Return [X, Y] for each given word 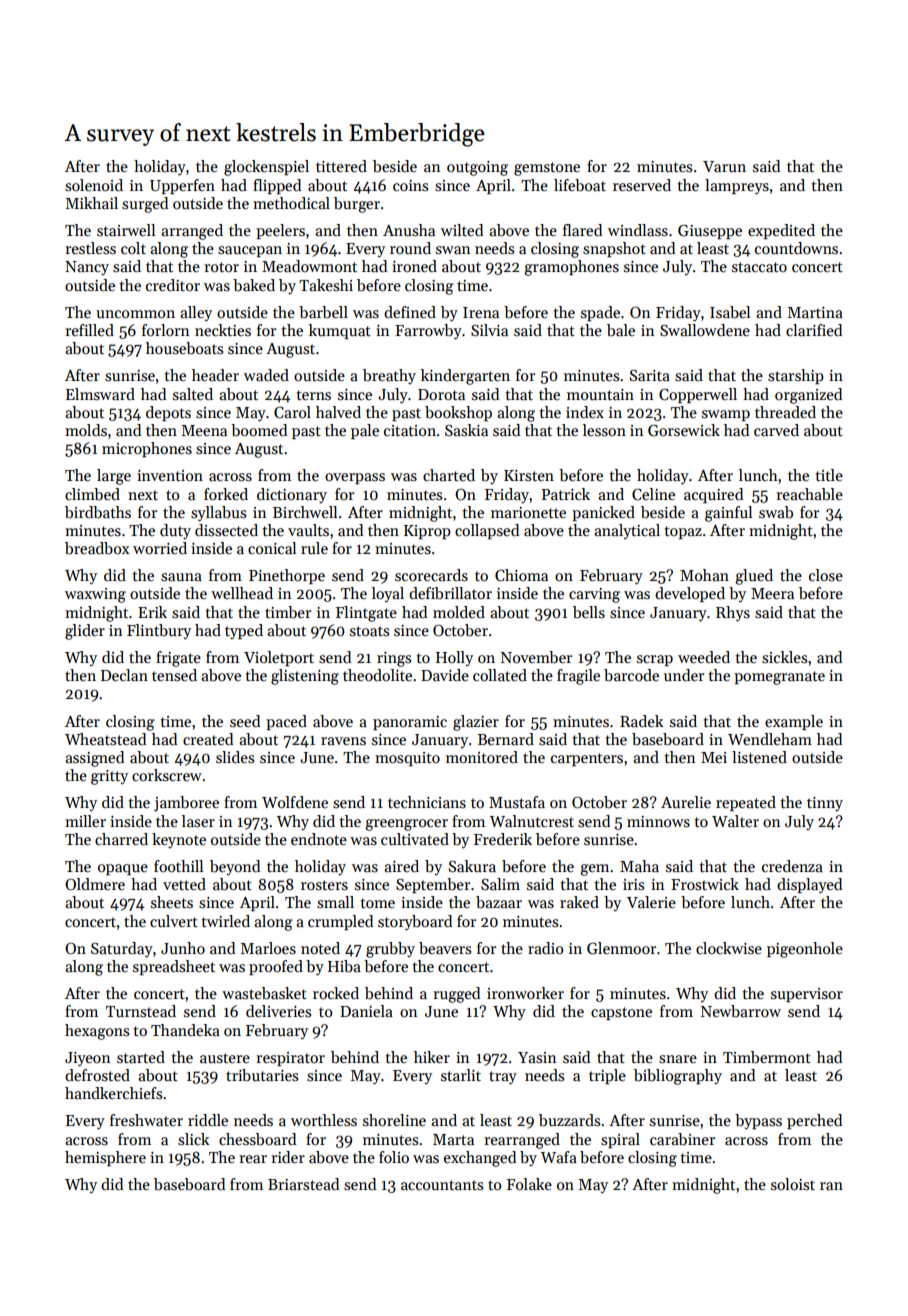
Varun [724, 166]
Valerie [651, 902]
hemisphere [105, 1158]
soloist [793, 1184]
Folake [529, 1184]
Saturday [122, 950]
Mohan [704, 575]
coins [410, 185]
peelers [280, 231]
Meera [772, 593]
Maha [639, 866]
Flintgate [366, 614]
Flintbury [159, 631]
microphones [147, 449]
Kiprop [427, 532]
